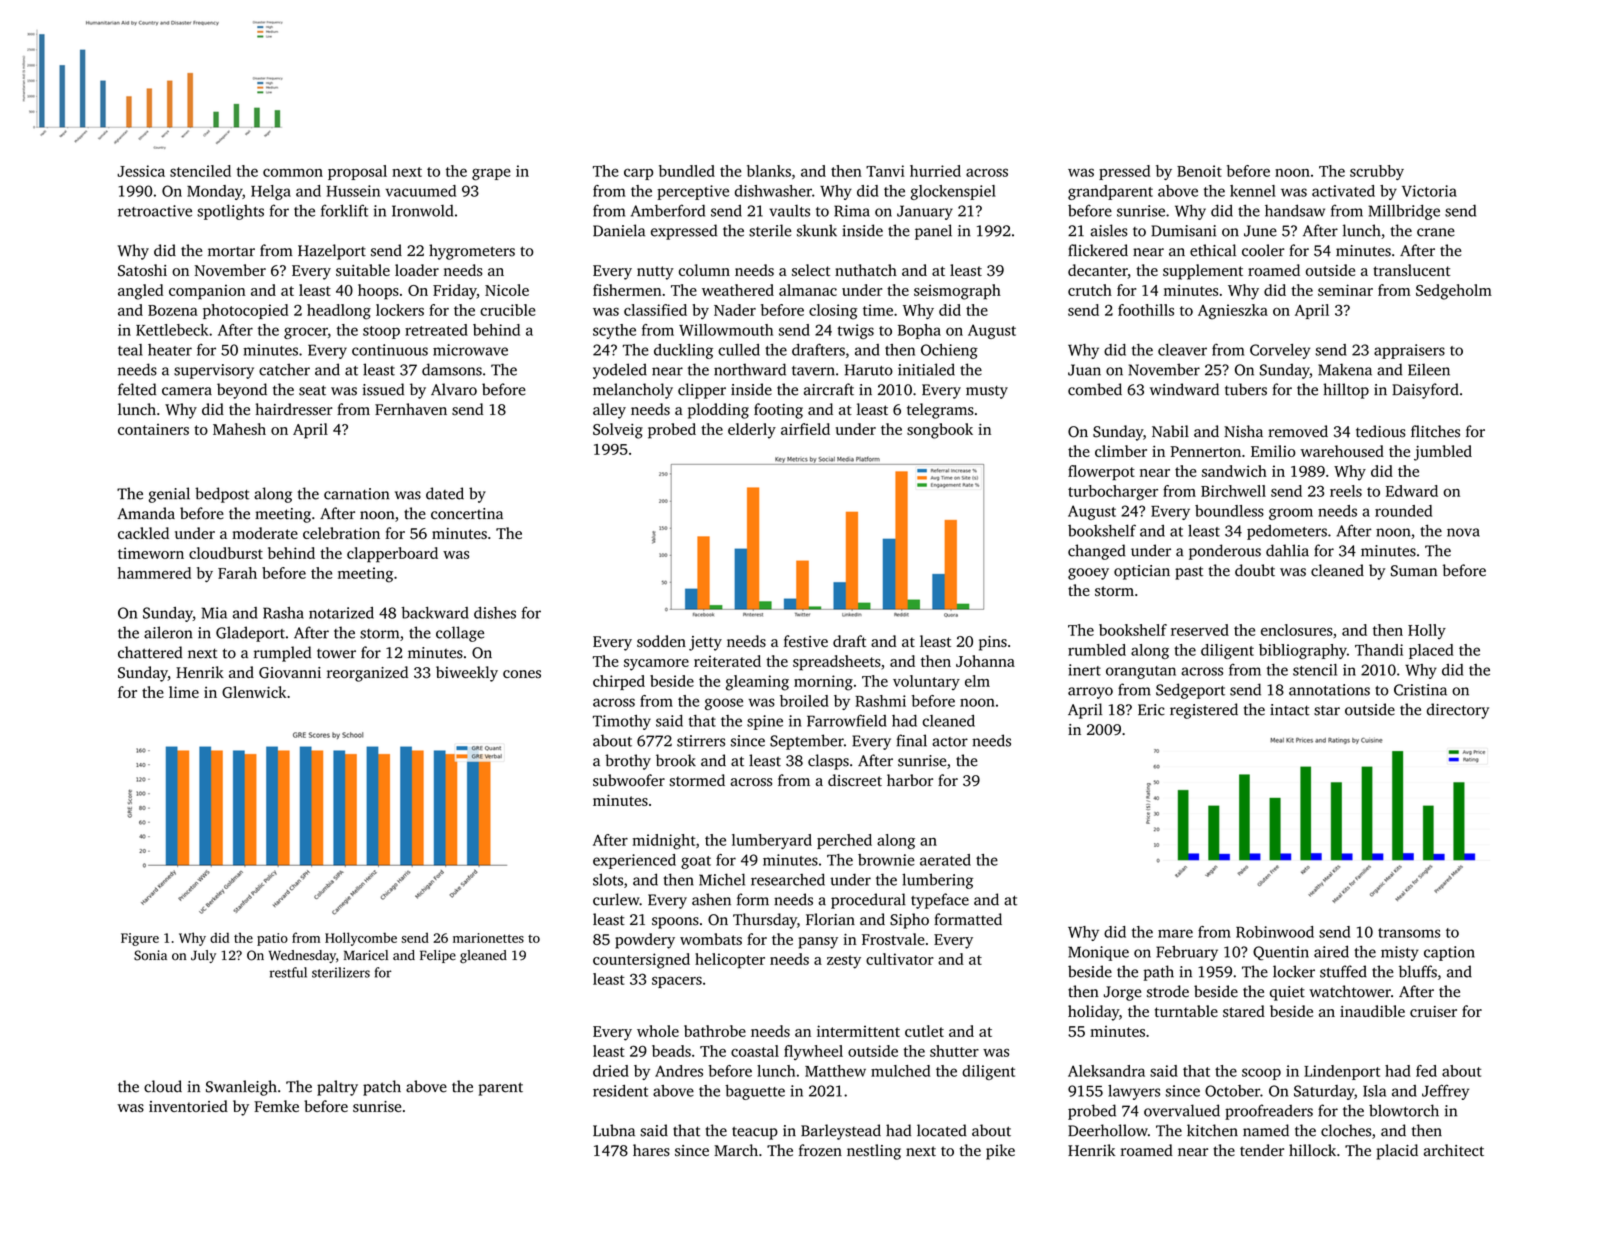  I want to click on hares, so click(651, 1150).
